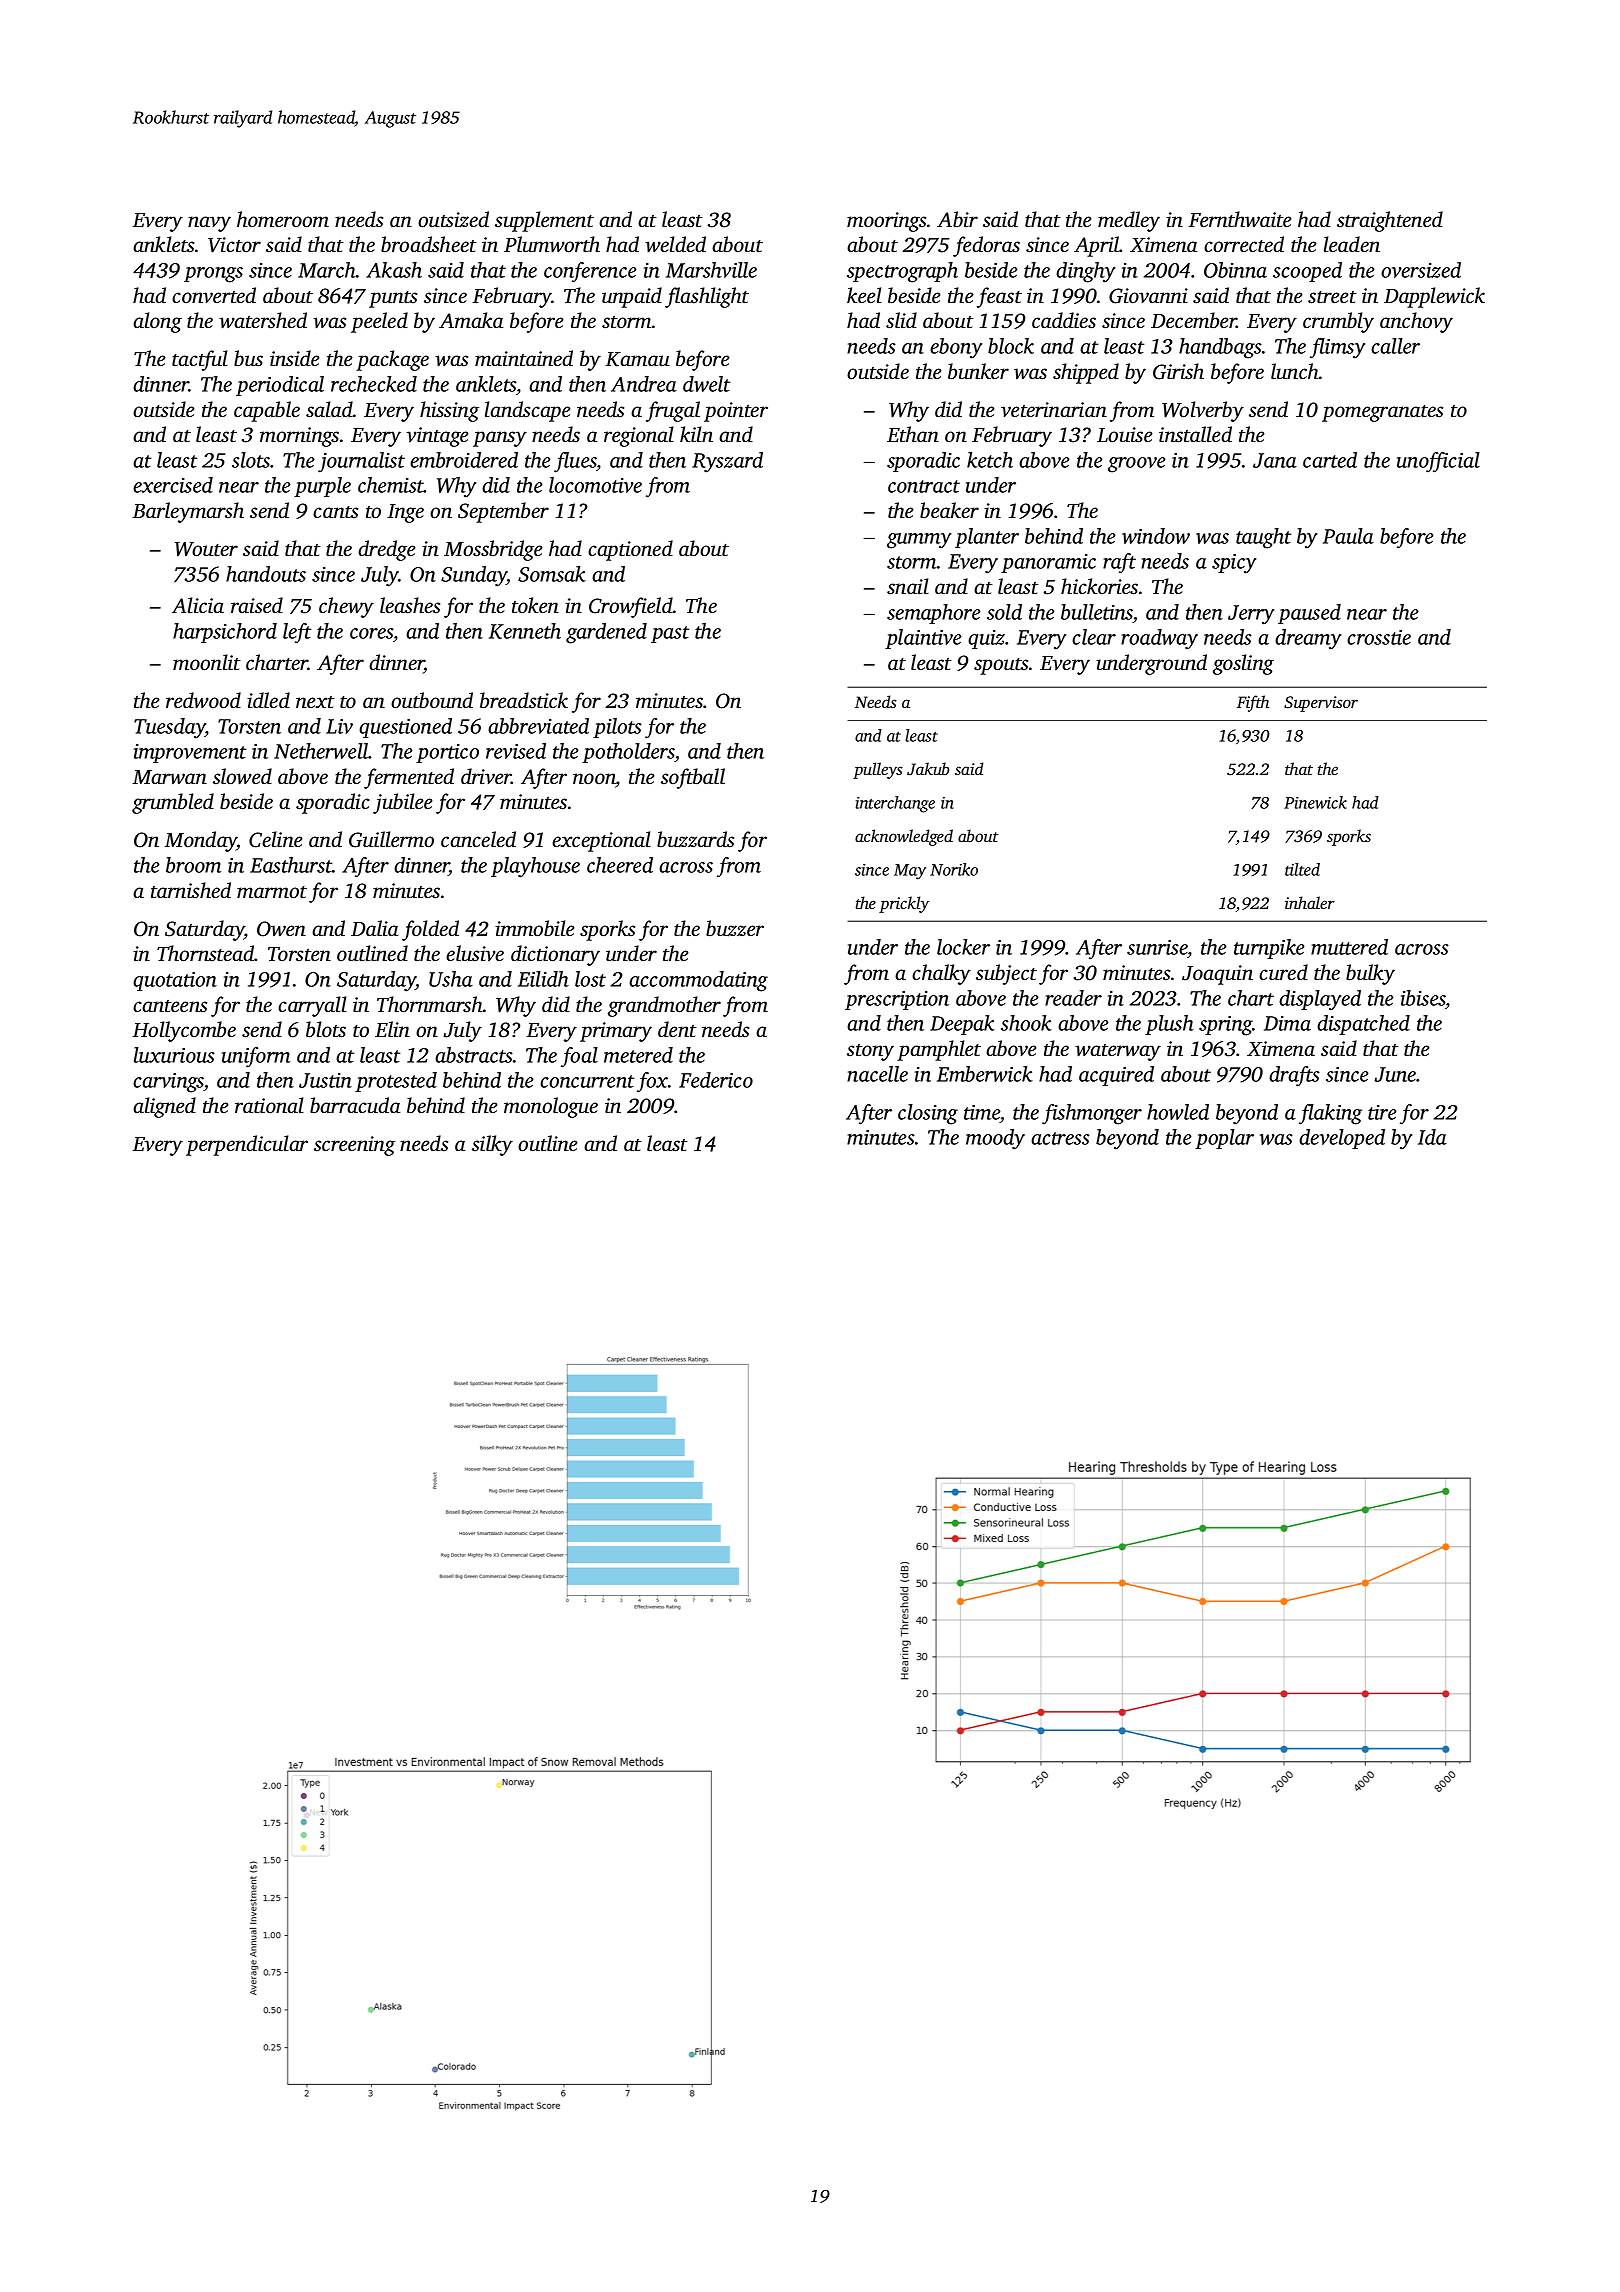 The height and width of the screenshot is (2292, 1620). Describe the element at coordinates (1423, 998) in the screenshot. I see `ibises` at that location.
